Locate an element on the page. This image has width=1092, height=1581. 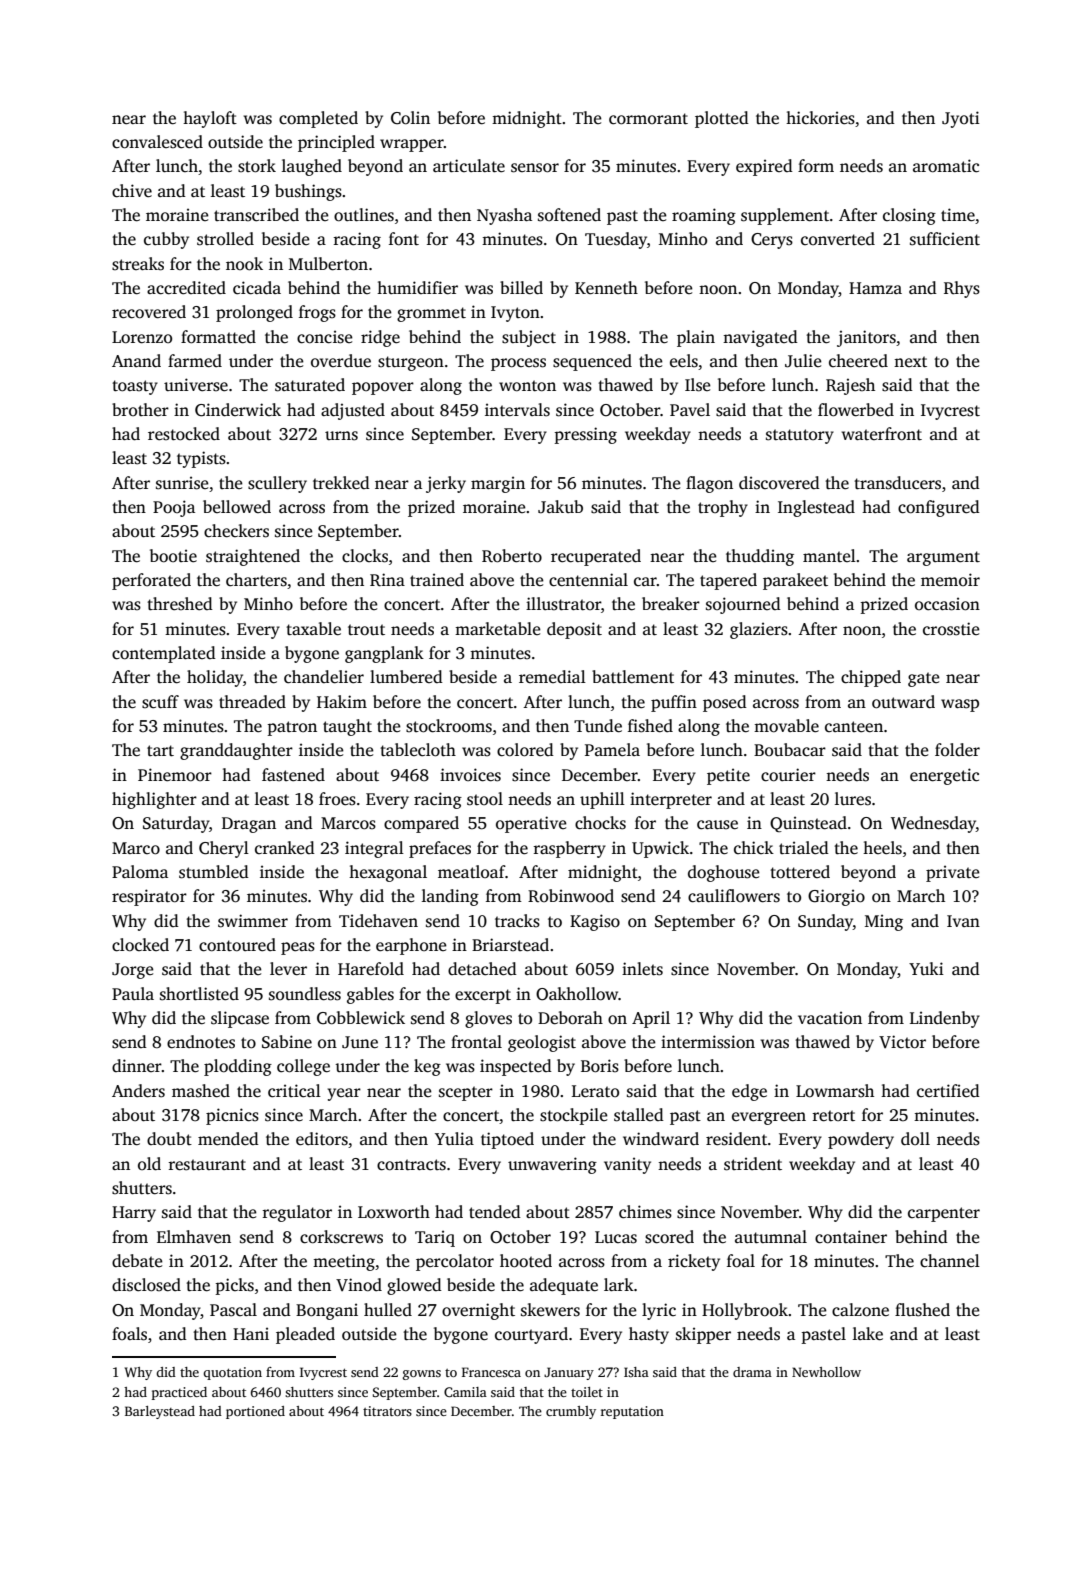
recuperated is located at coordinates (596, 557).
